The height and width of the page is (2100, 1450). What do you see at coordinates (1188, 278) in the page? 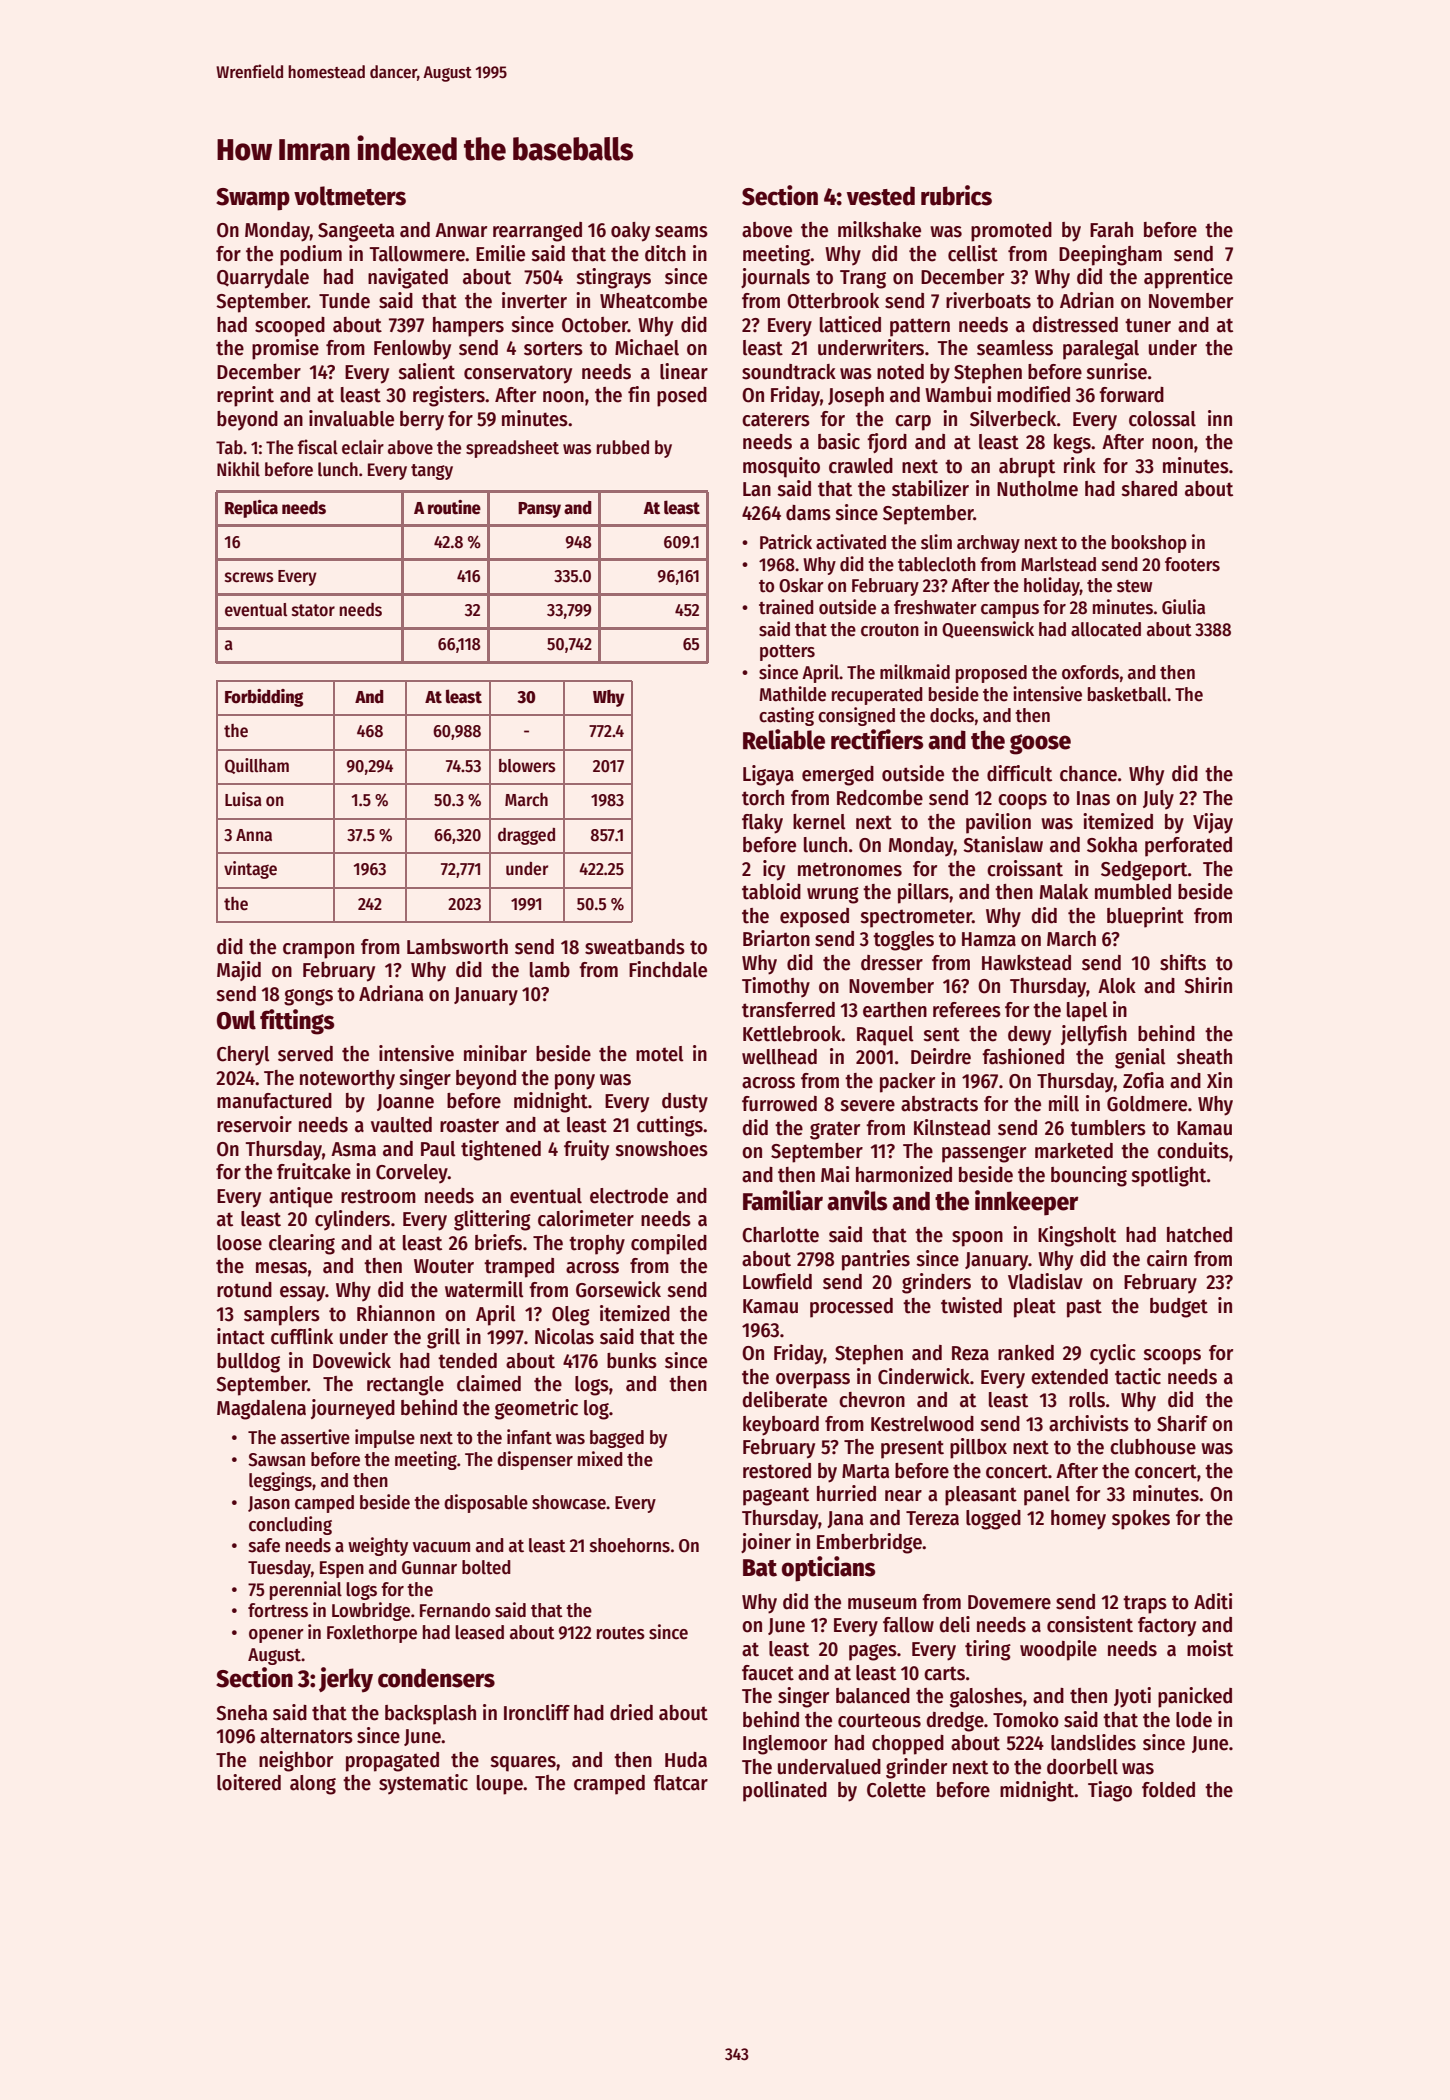
I see `apprentice` at bounding box center [1188, 278].
